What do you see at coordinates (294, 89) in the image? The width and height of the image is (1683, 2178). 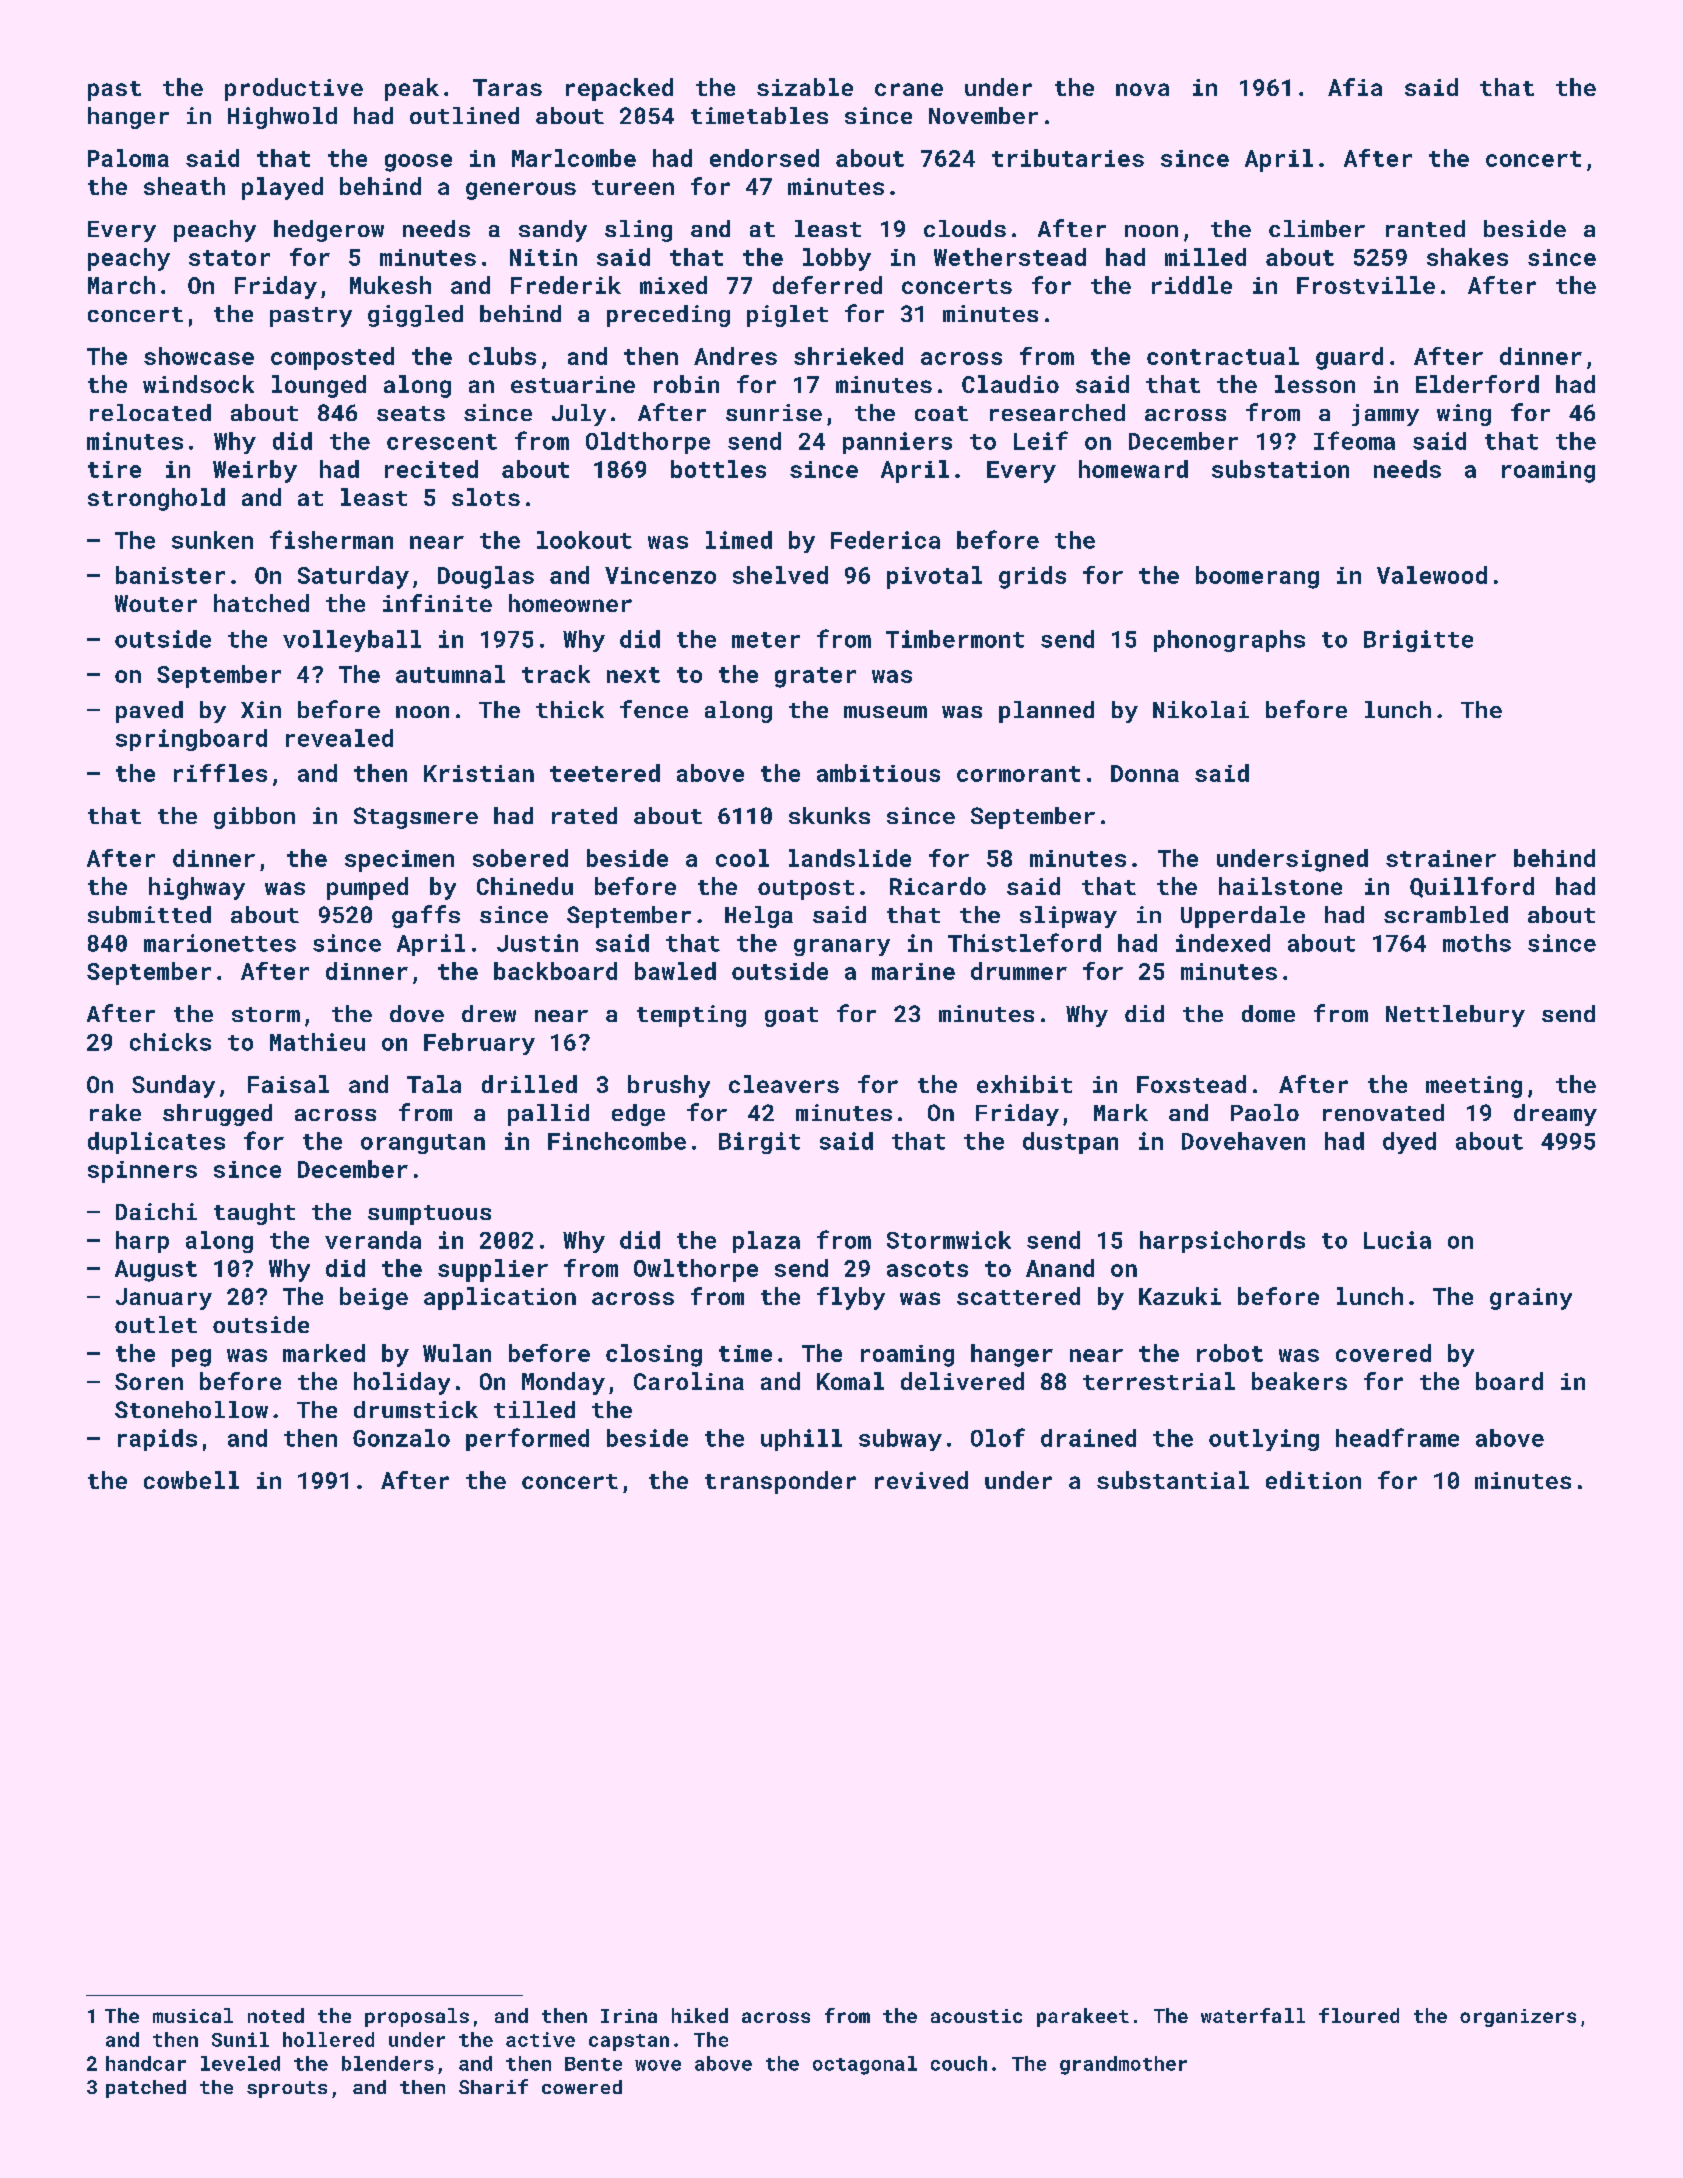 I see `productive` at bounding box center [294, 89].
